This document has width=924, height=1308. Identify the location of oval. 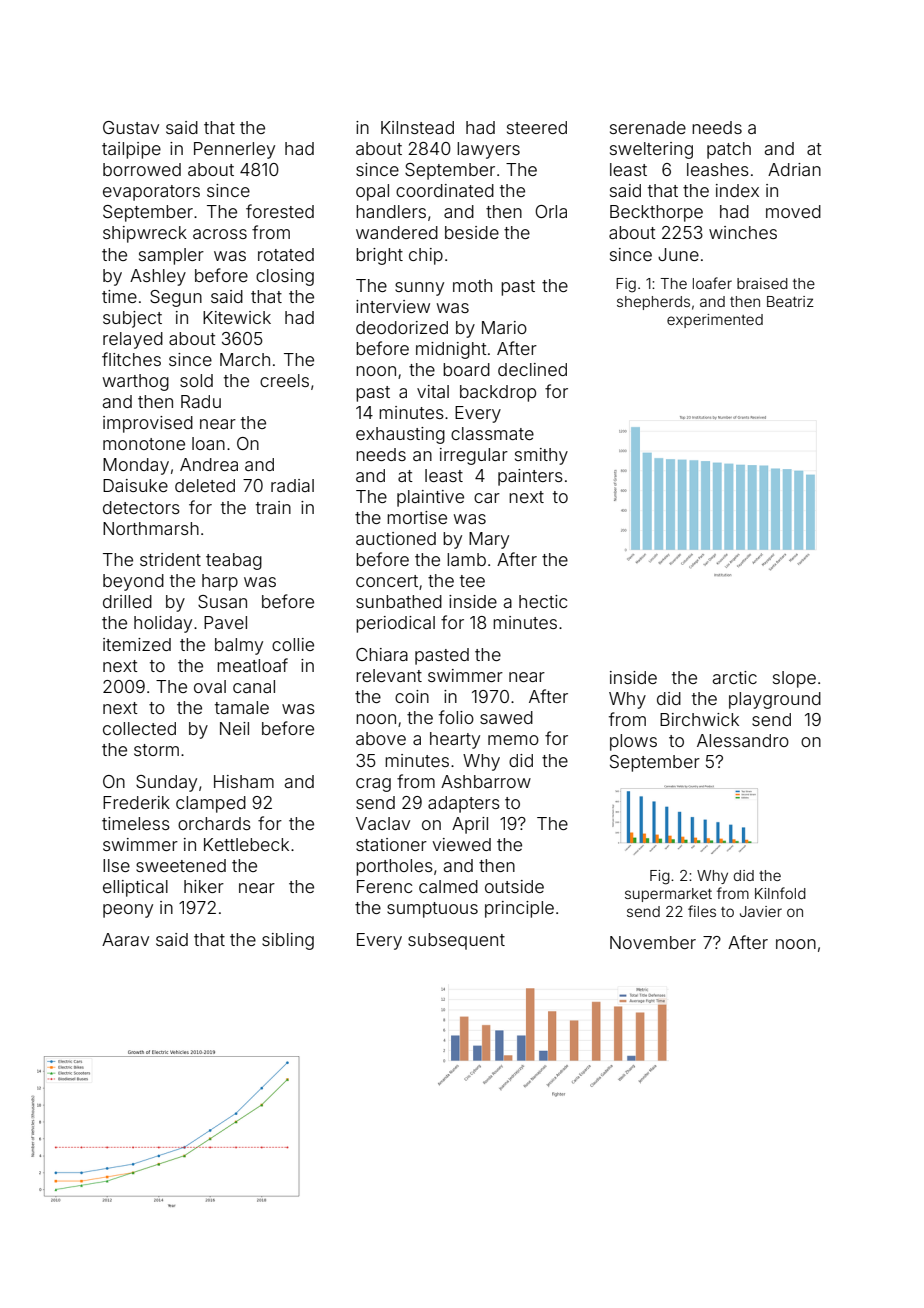
(210, 686).
